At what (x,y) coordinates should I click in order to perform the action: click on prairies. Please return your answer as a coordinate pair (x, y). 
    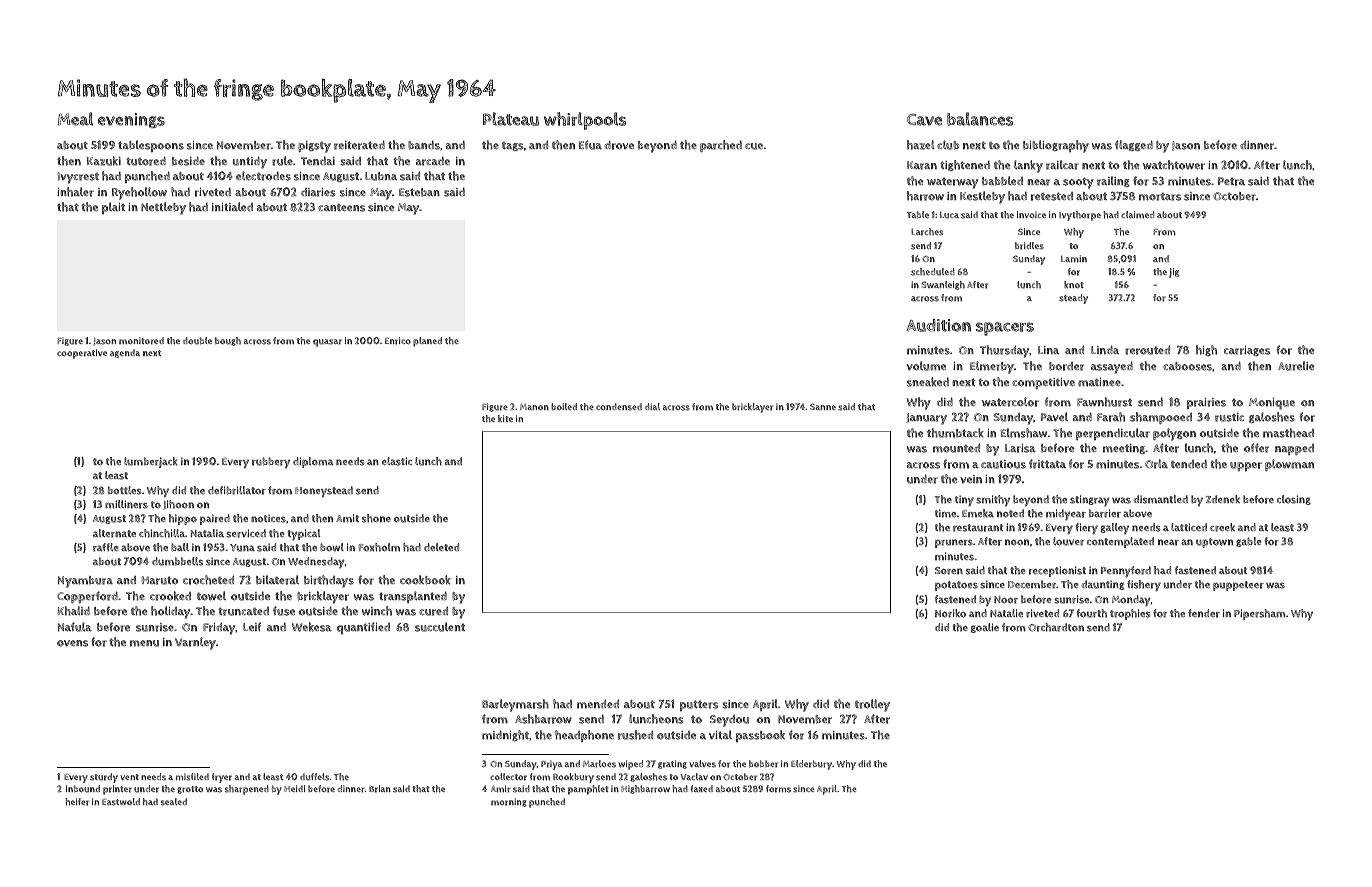
    Looking at the image, I should click on (1206, 403).
